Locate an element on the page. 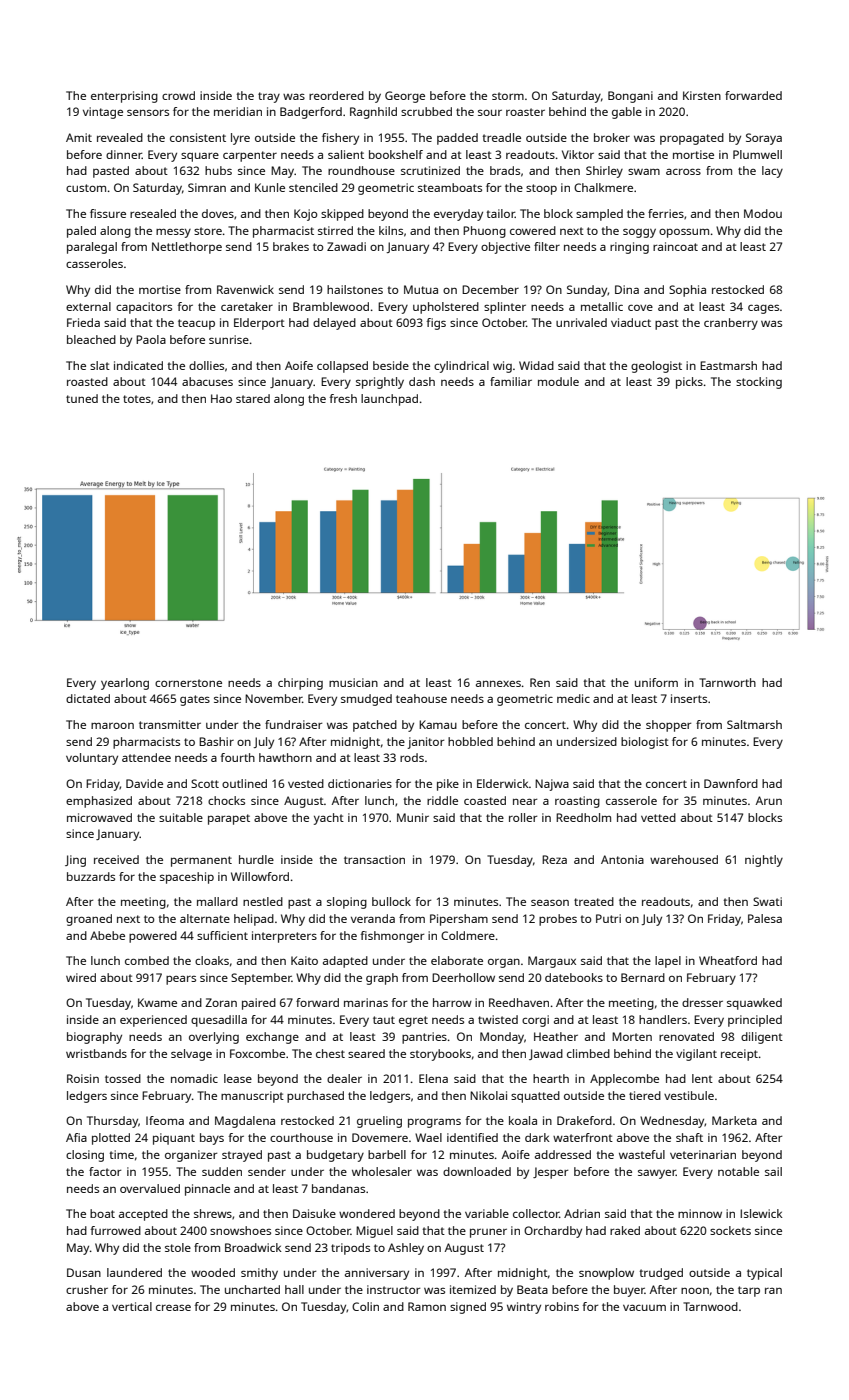 The image size is (849, 1400). voluntary is located at coordinates (92, 759).
